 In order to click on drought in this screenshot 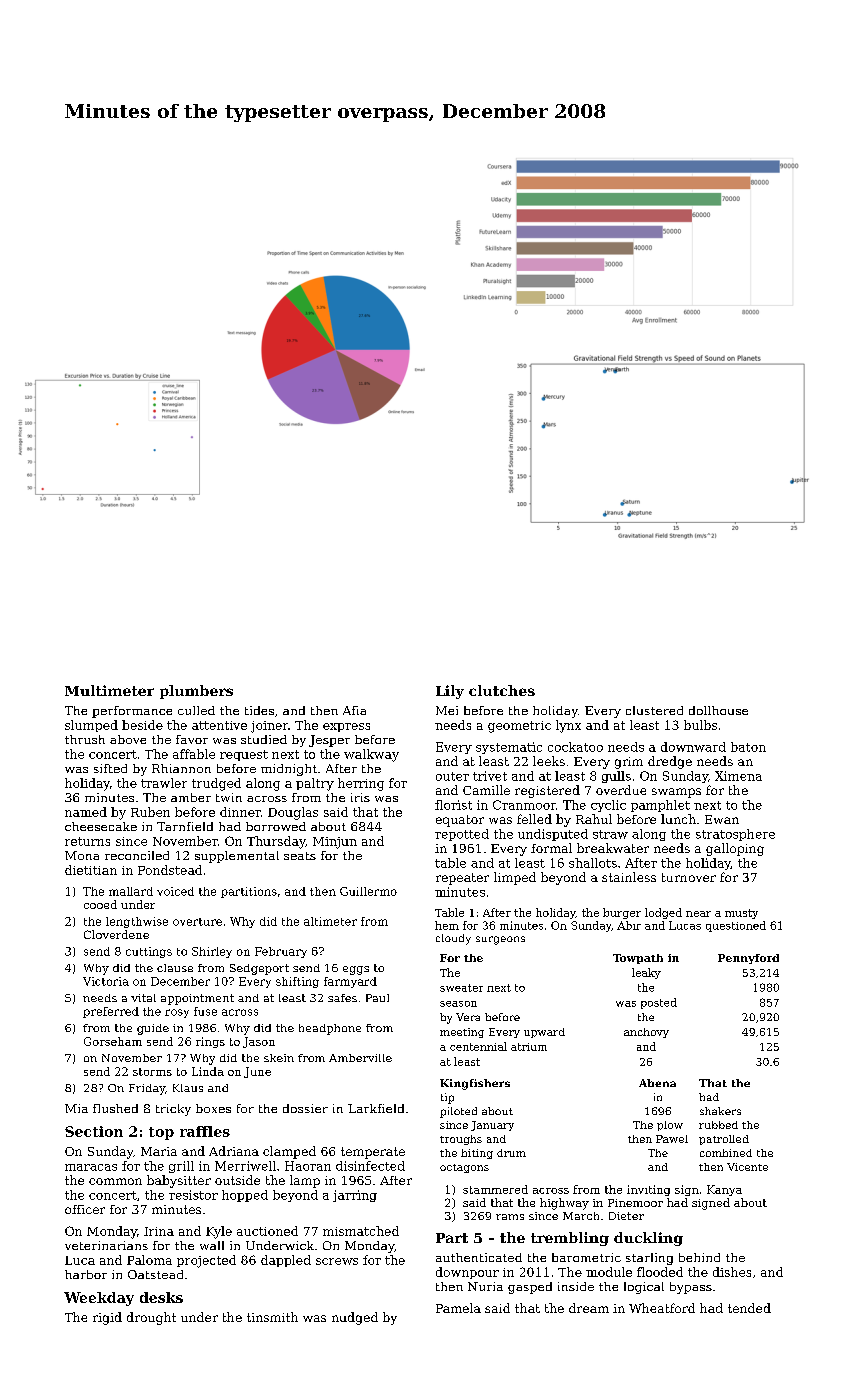, I will do `click(151, 1318)`.
